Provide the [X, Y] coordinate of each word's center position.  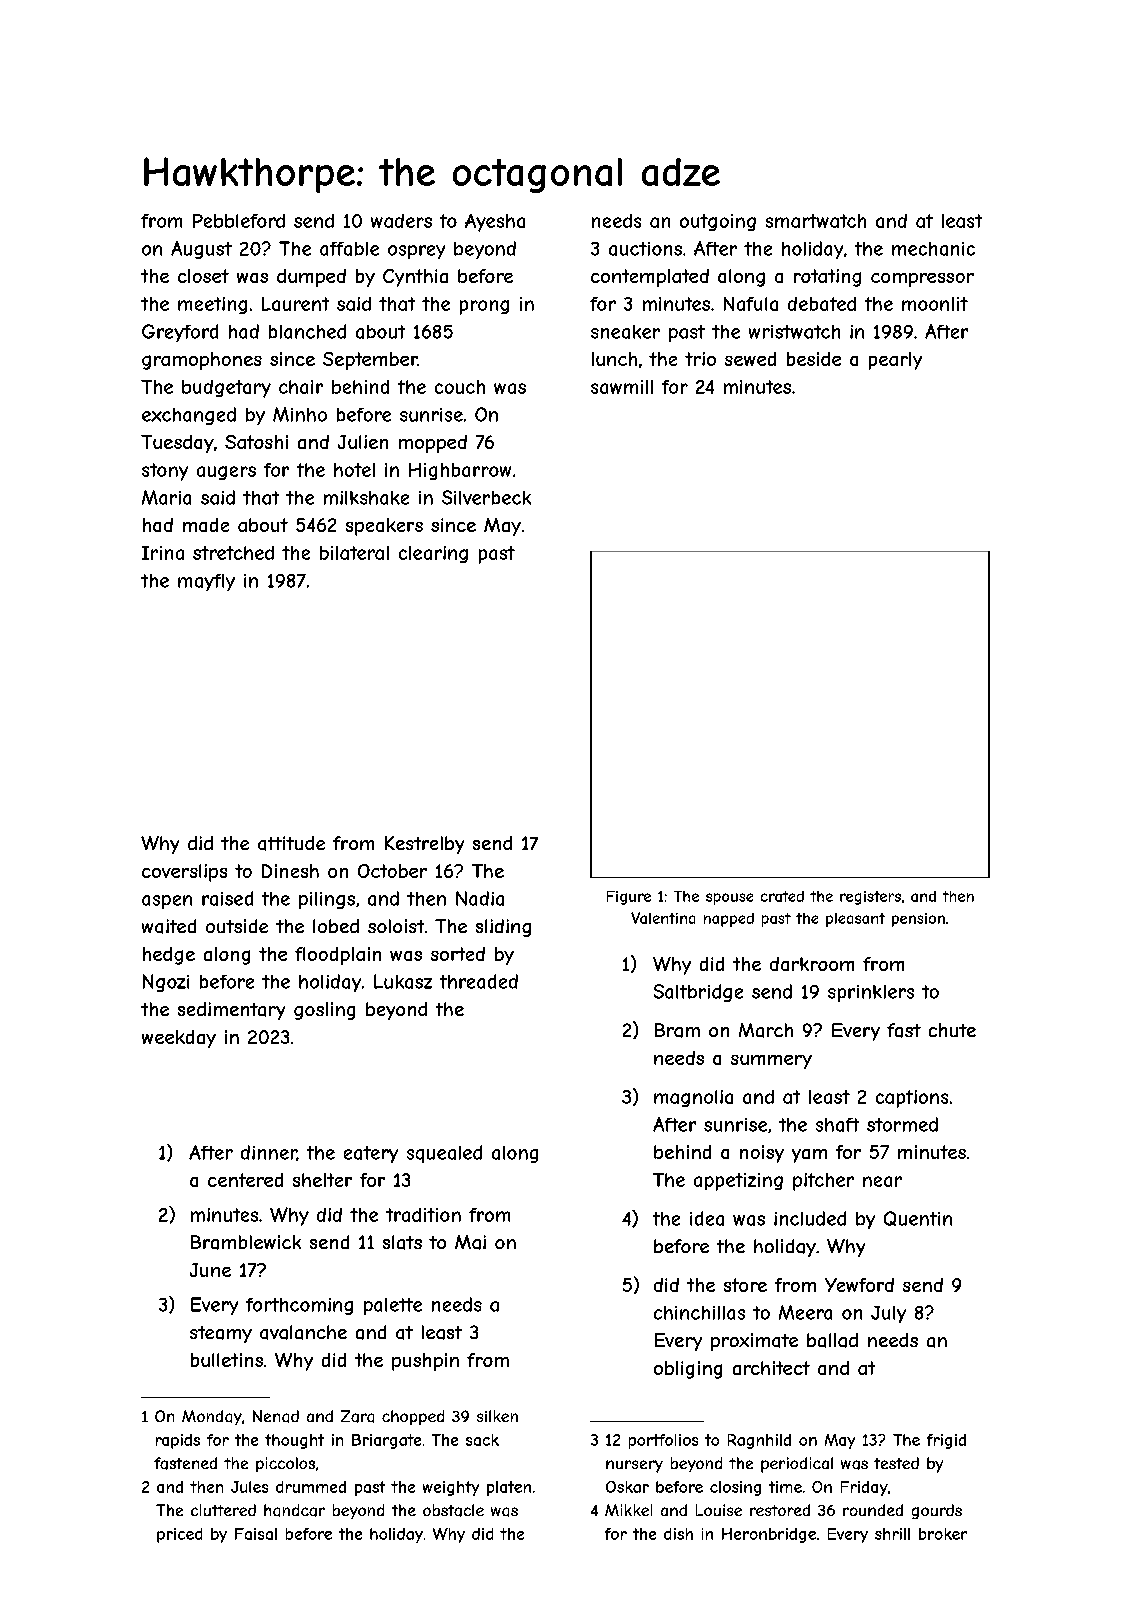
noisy [762, 1154]
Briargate [386, 1441]
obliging [688, 1370]
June [210, 1270]
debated [822, 304]
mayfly [206, 582]
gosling [324, 1011]
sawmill [622, 387]
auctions [645, 249]
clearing [433, 554]
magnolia [693, 1098]
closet [203, 276]
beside [814, 359]
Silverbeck [486, 497]
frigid [946, 1441]
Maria [166, 497]
